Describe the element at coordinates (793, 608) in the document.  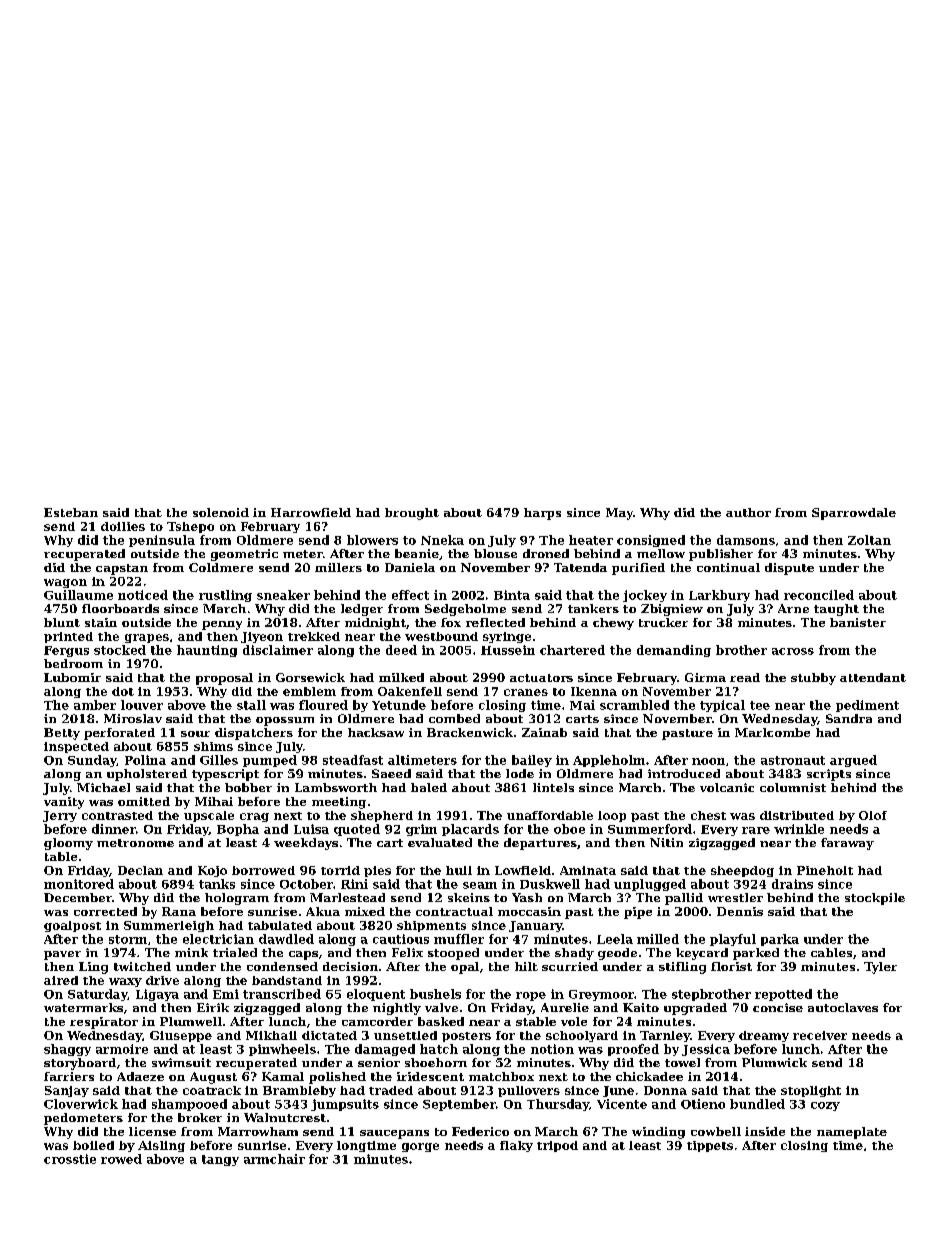
I see `Arne` at that location.
